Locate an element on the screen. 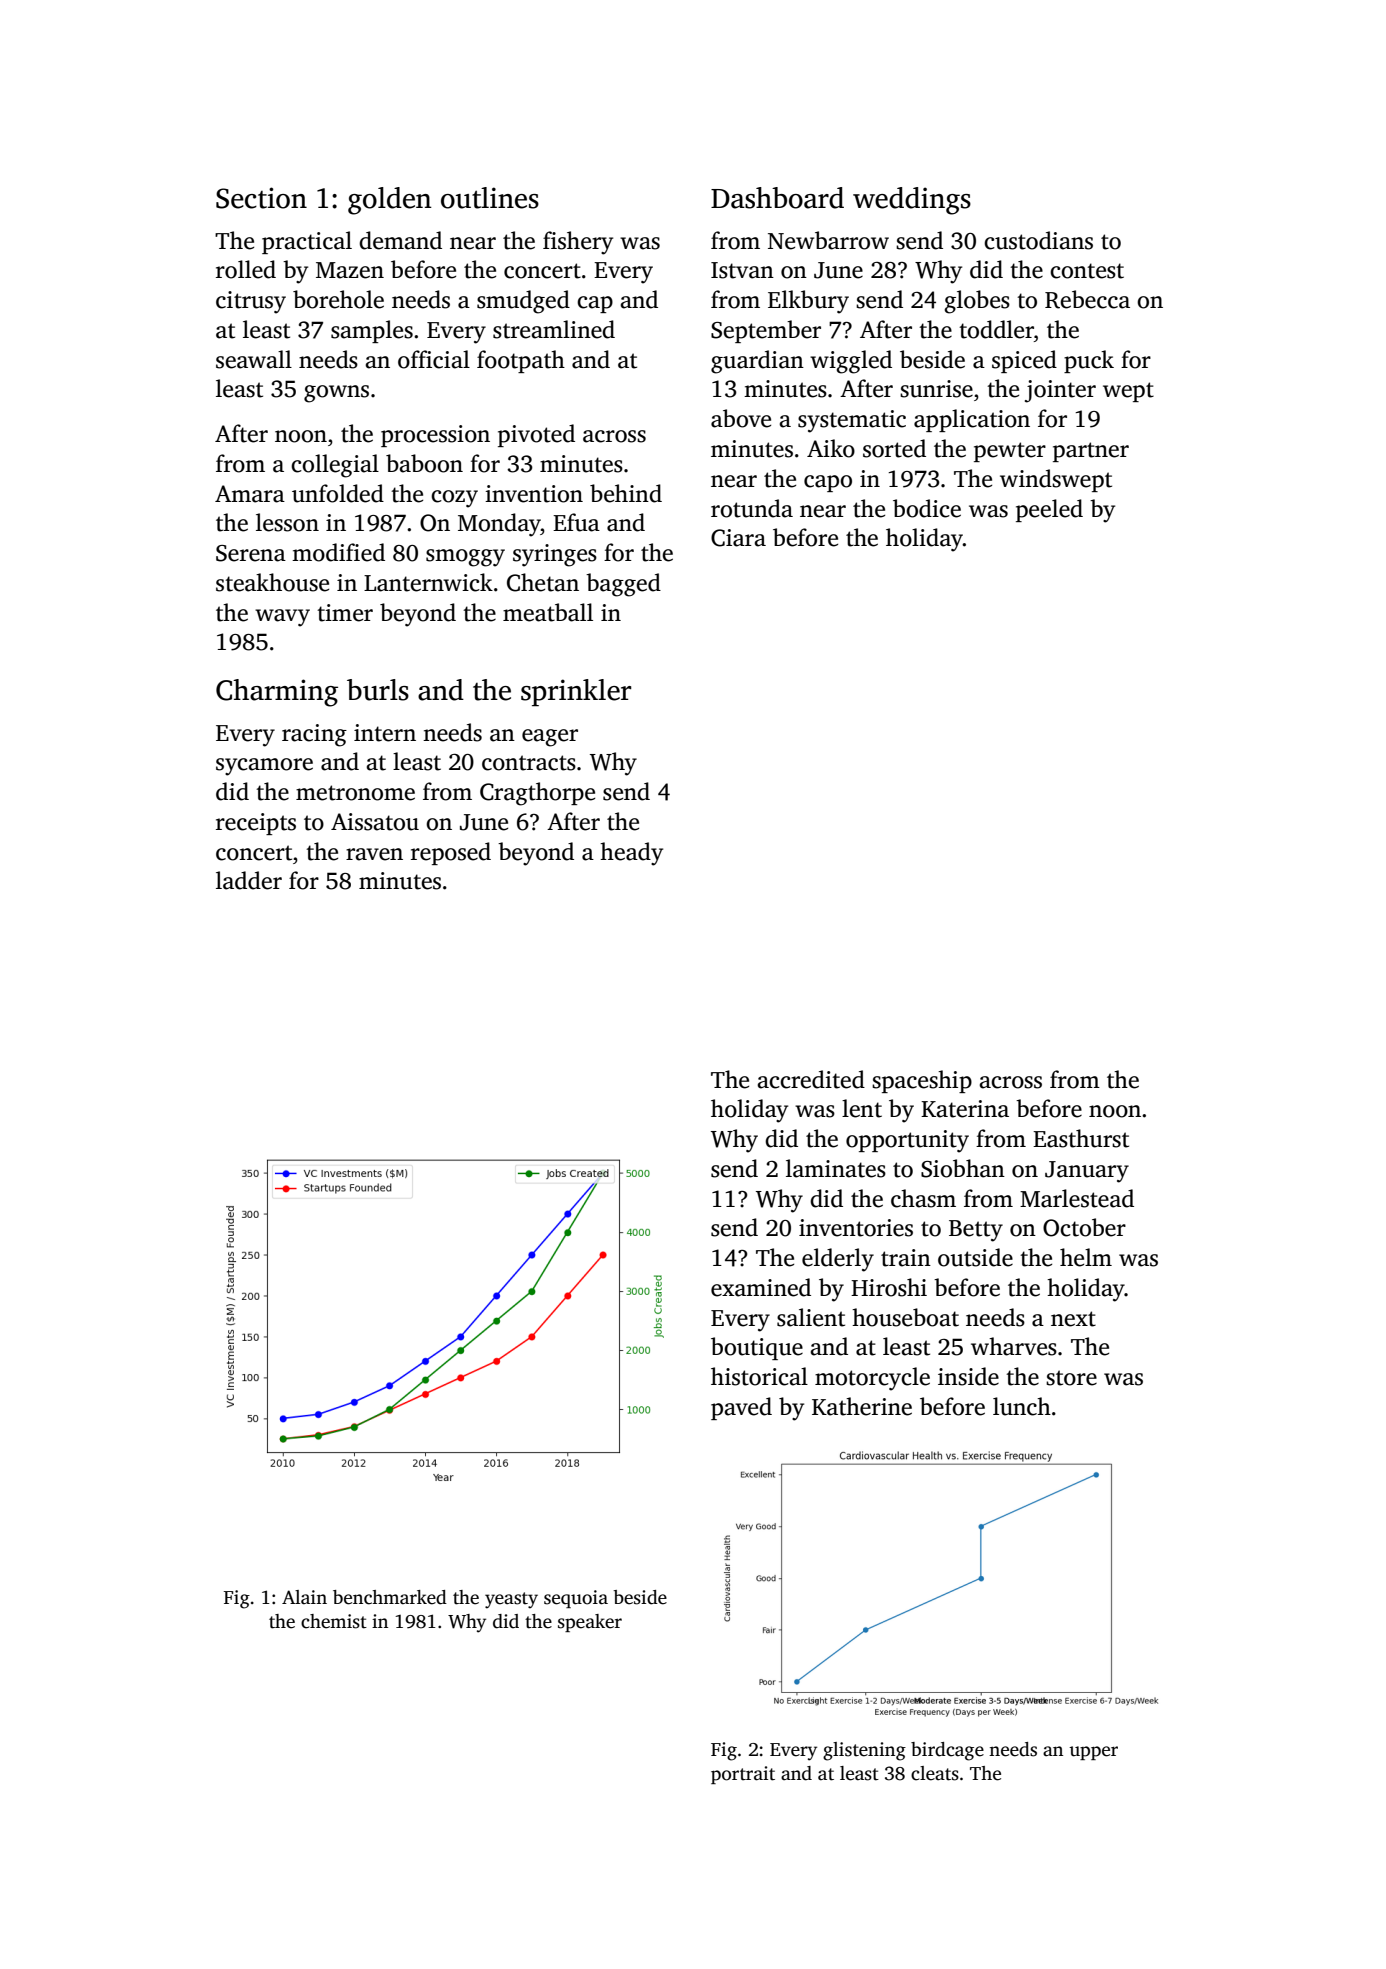 The image size is (1386, 1969). benchmarked is located at coordinates (390, 1597).
